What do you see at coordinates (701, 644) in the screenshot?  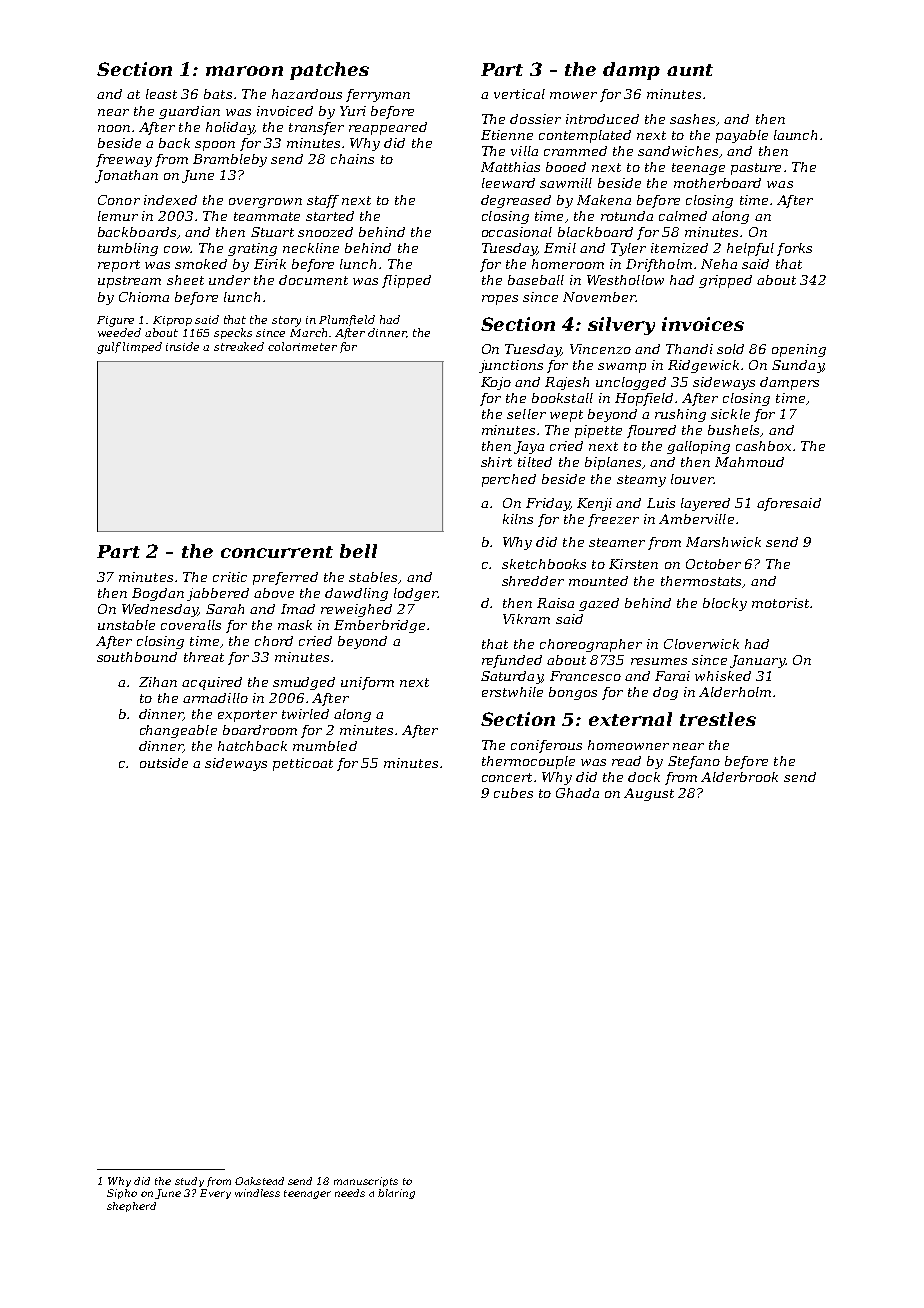 I see `Cloverwick` at bounding box center [701, 644].
